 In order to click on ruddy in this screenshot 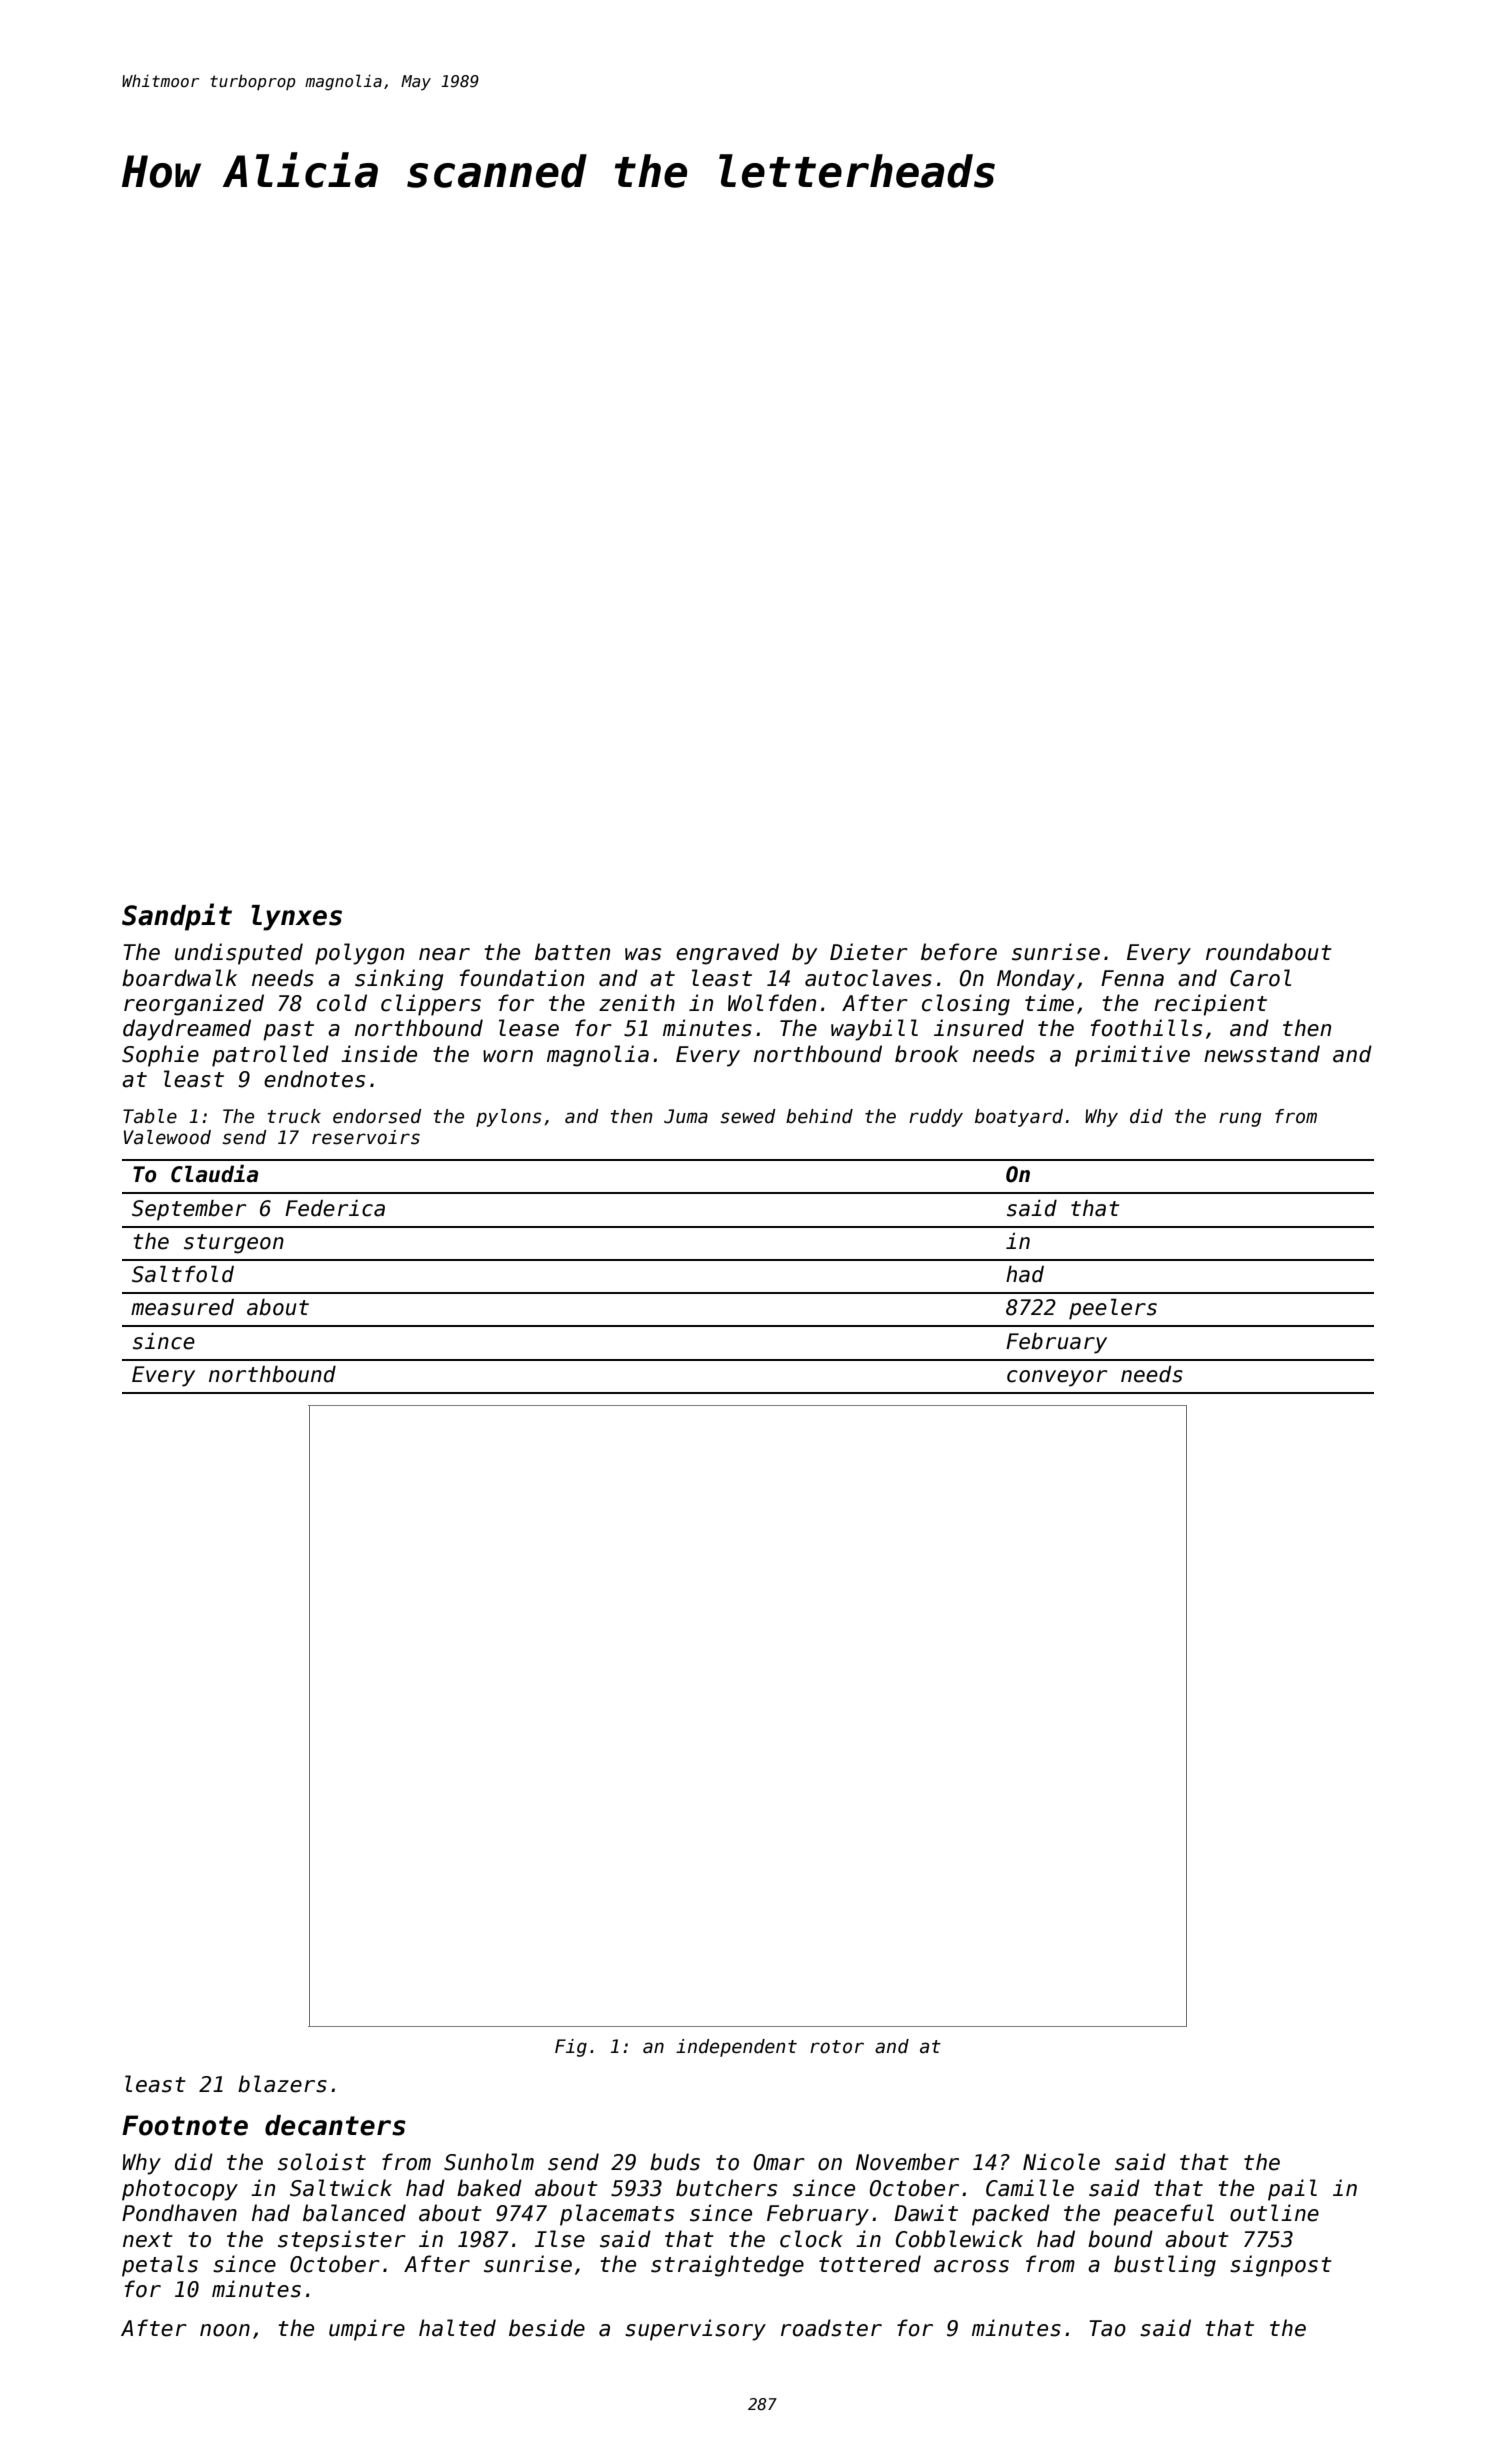, I will do `click(936, 1118)`.
